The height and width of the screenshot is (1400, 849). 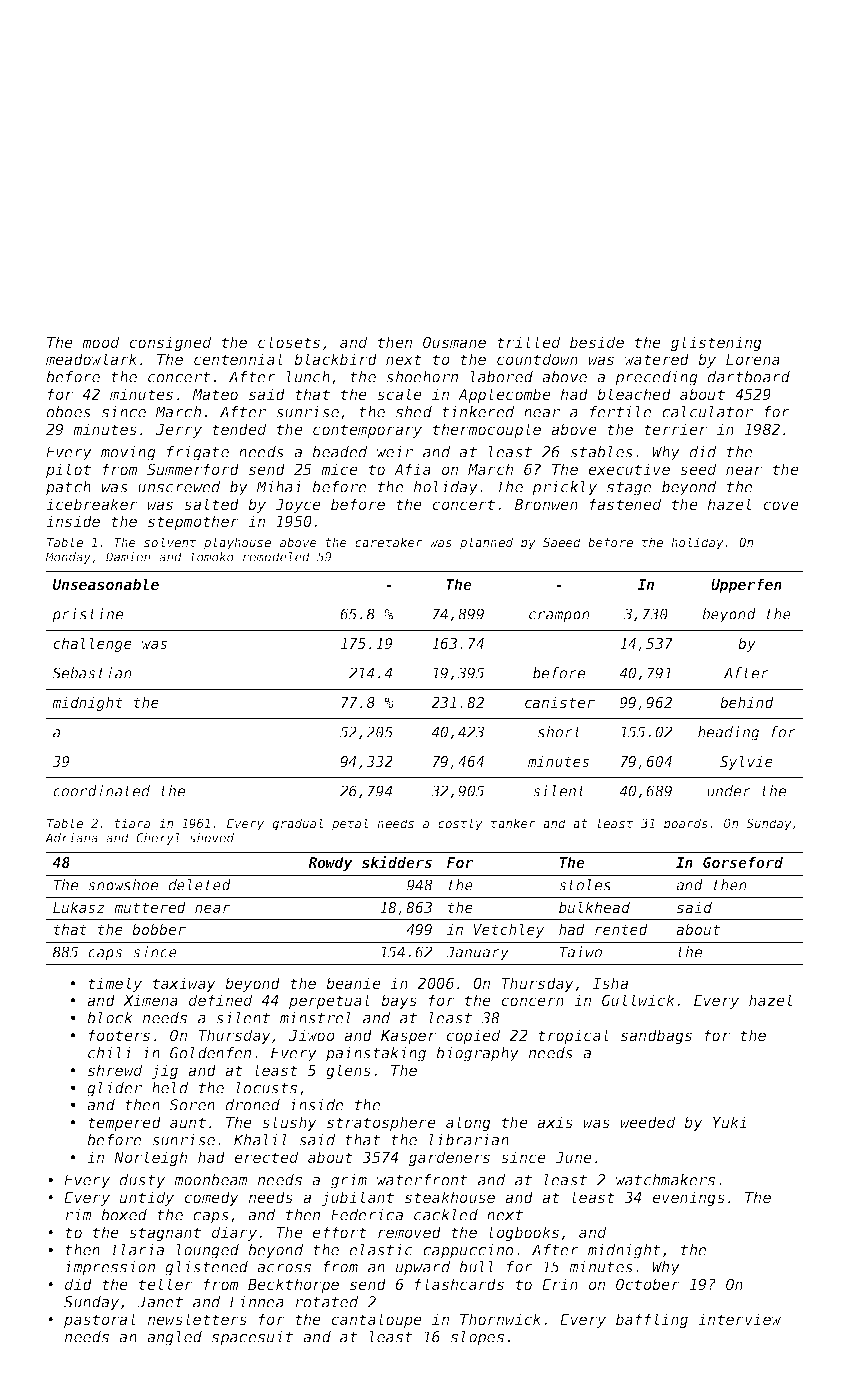 I want to click on Sebastian, so click(x=92, y=673).
